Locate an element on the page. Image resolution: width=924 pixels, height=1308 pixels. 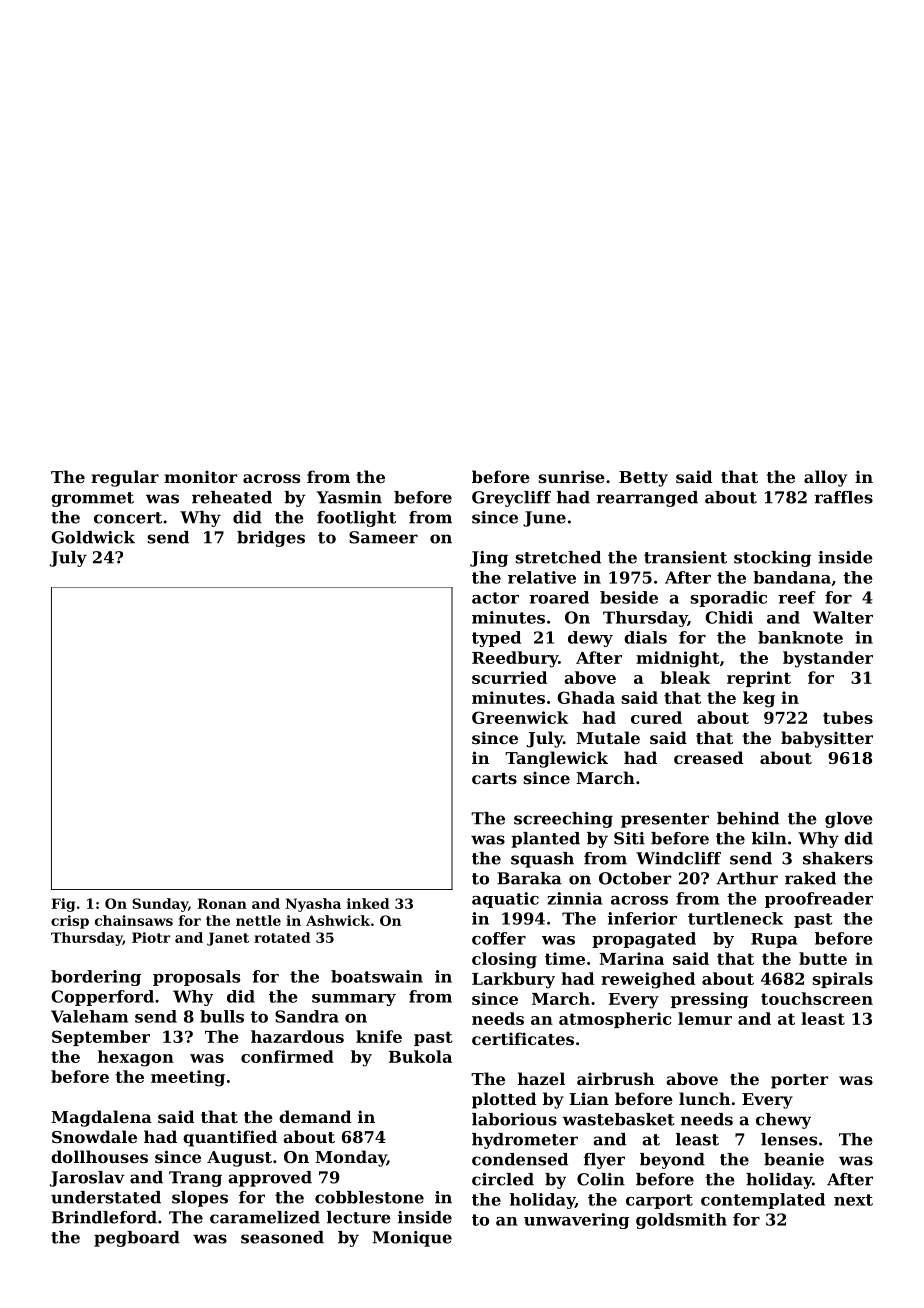
babysitter is located at coordinates (827, 739).
